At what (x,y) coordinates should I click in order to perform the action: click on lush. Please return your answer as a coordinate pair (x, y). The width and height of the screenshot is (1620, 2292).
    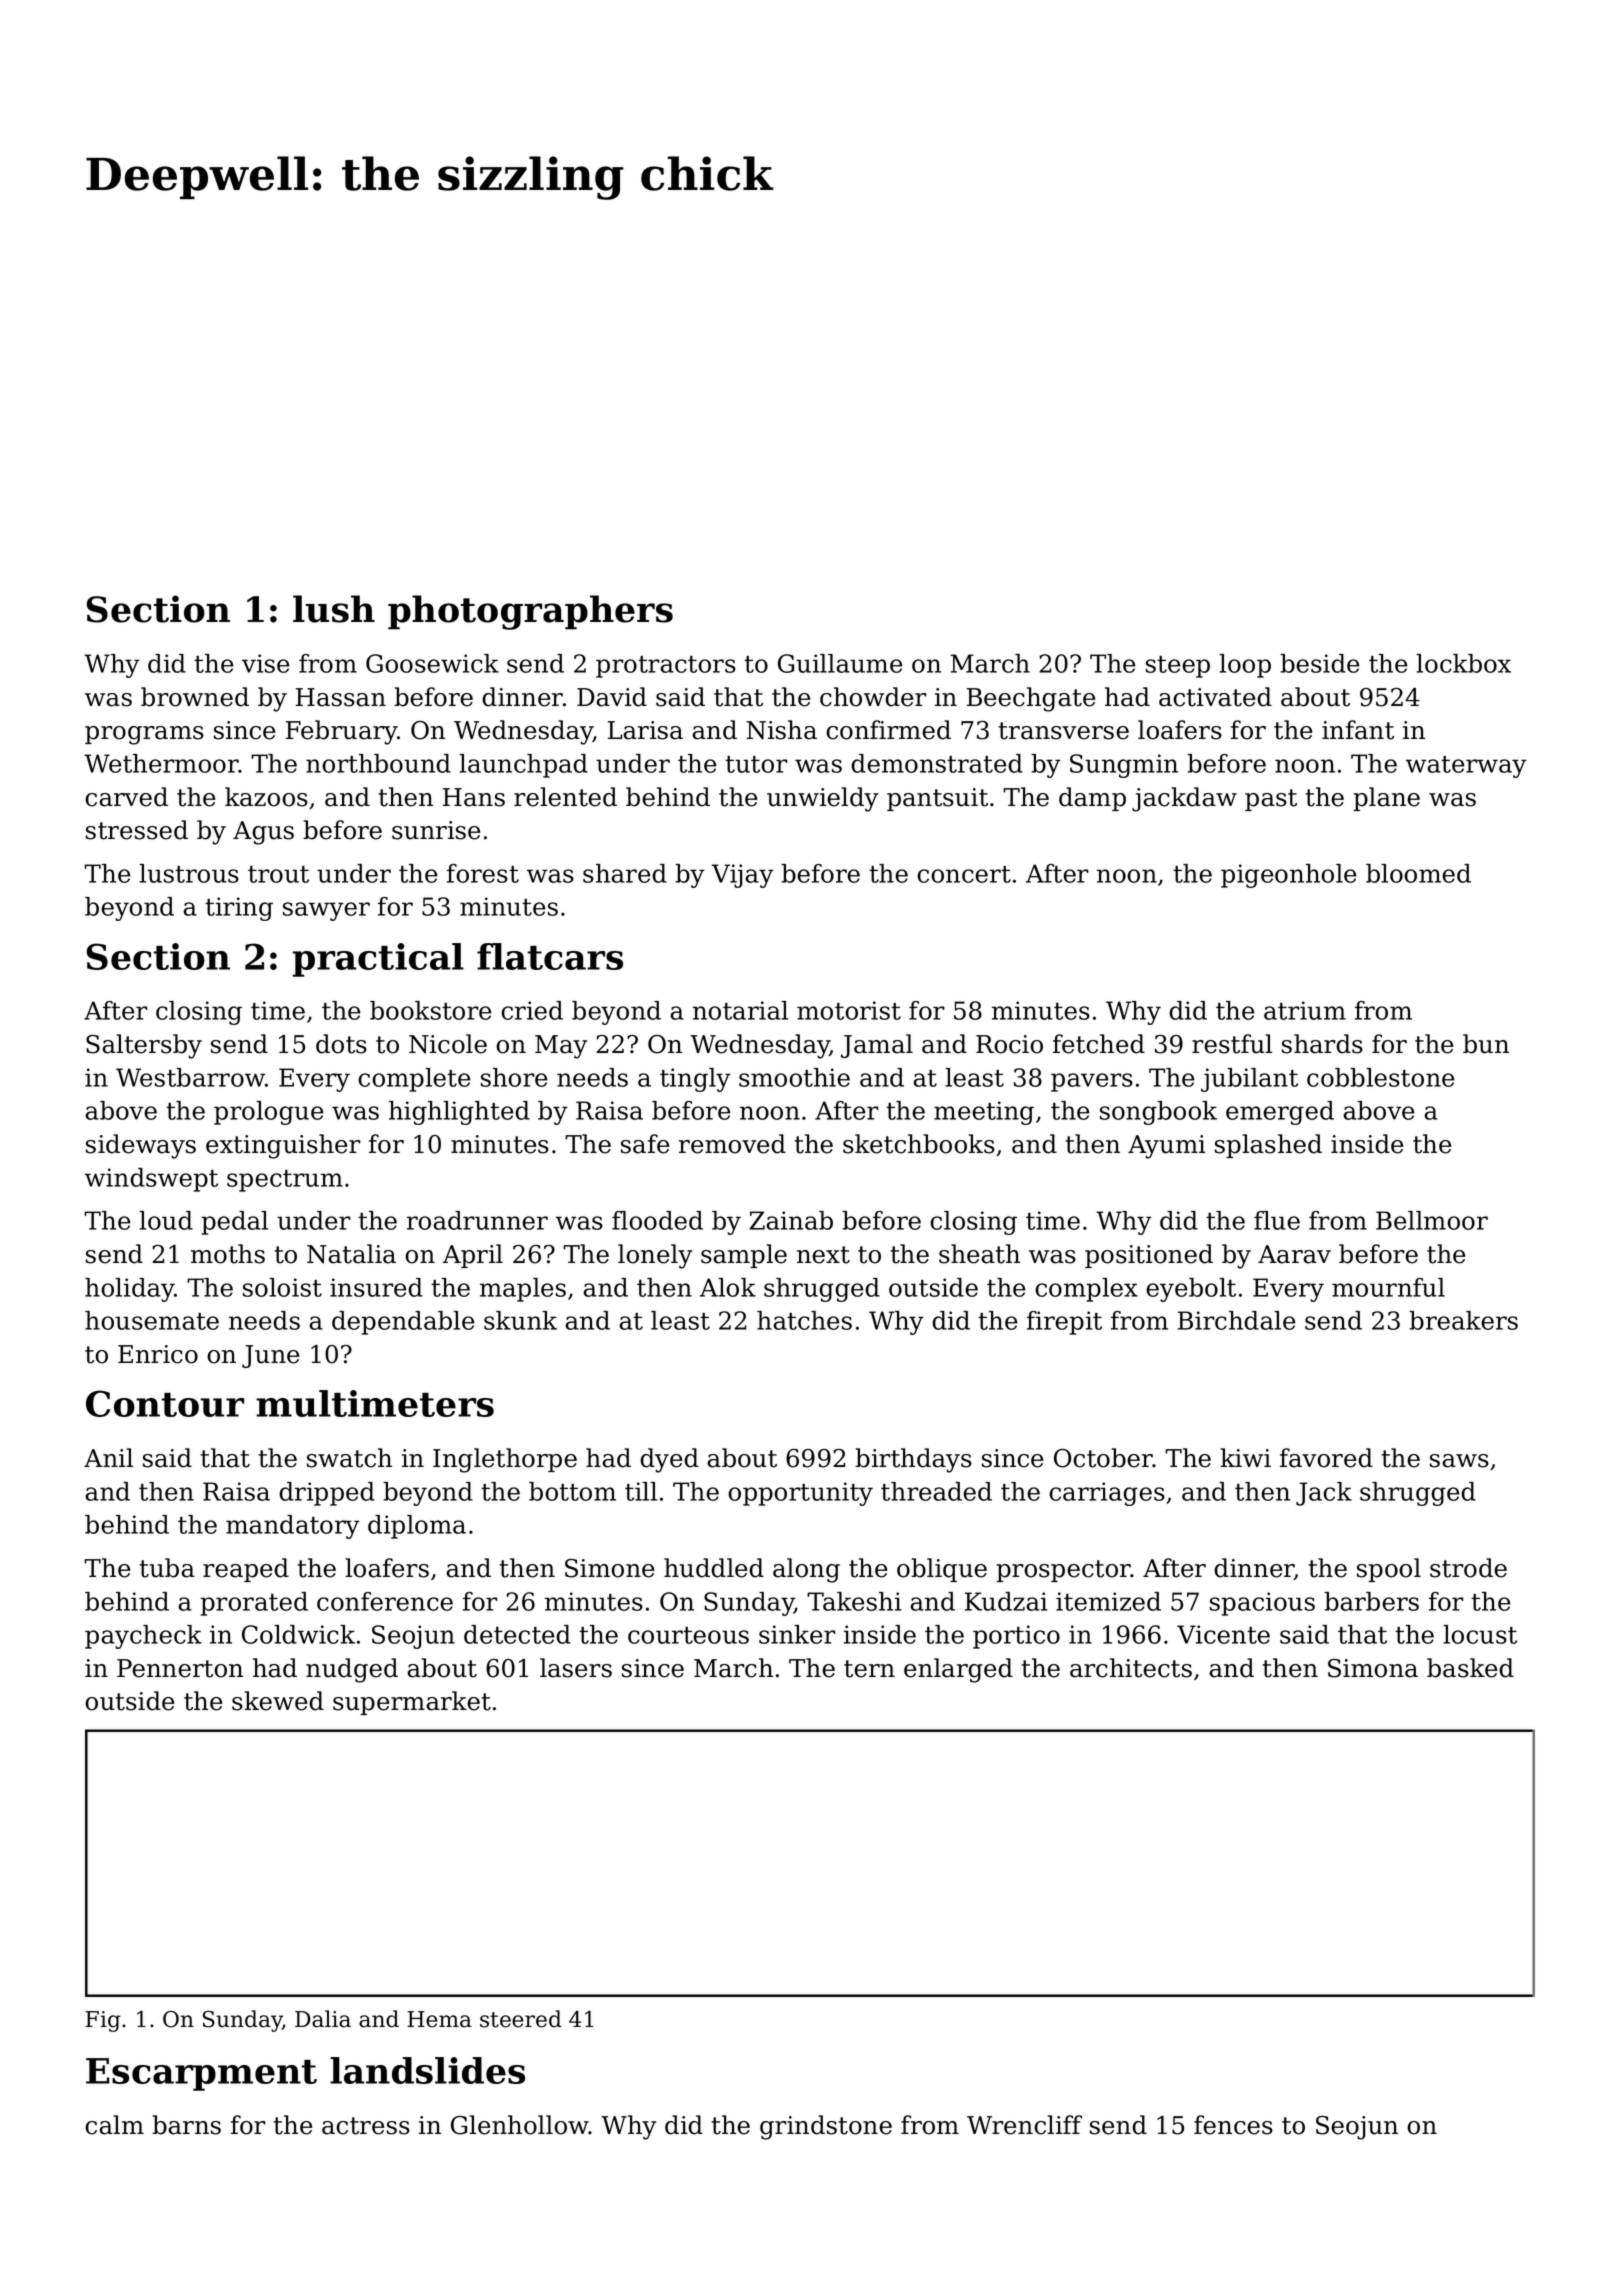
    Looking at the image, I should click on (334, 609).
